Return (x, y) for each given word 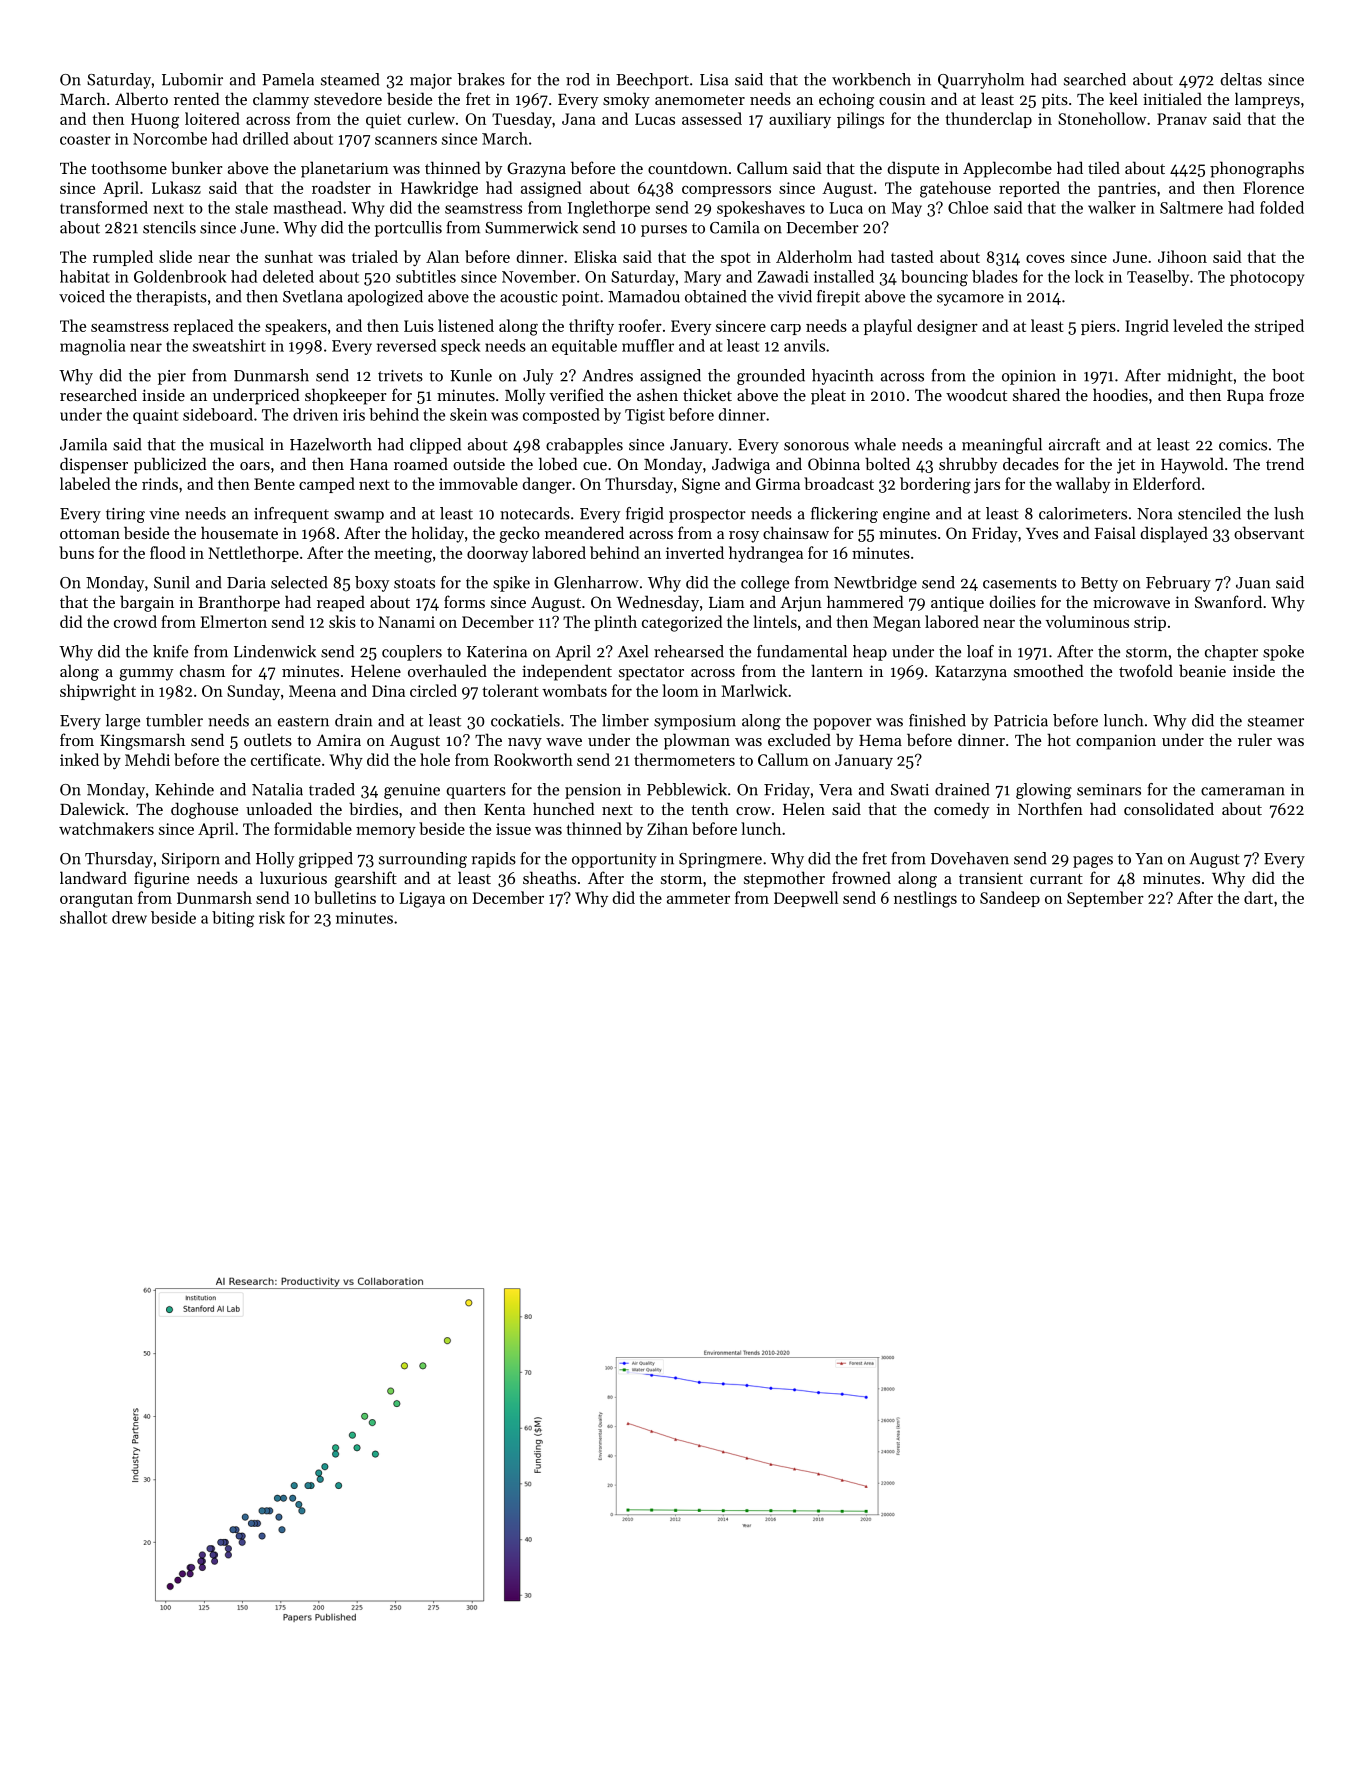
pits (1055, 101)
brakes (481, 79)
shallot (83, 917)
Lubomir (192, 79)
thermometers (684, 759)
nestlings (925, 899)
